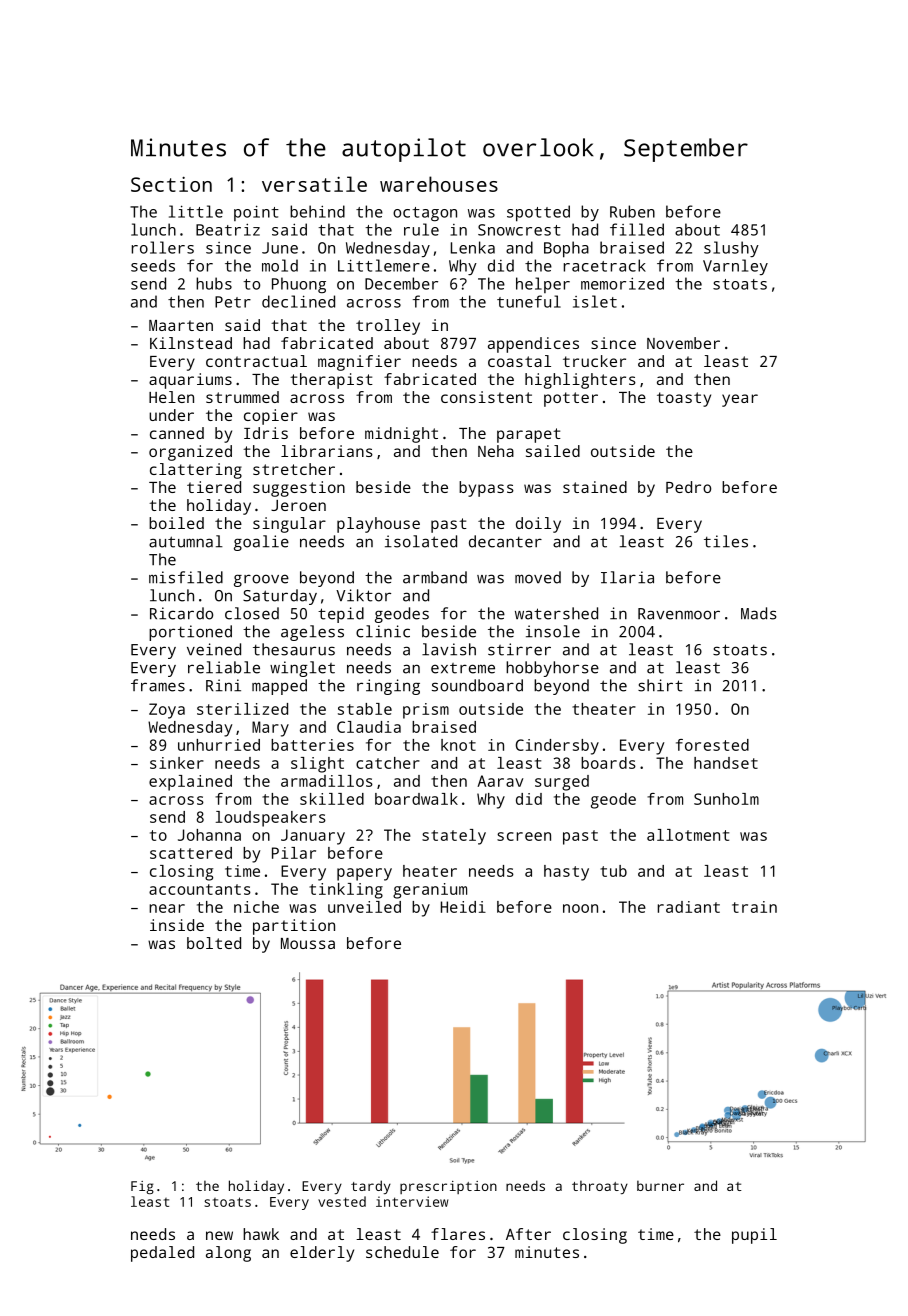  What do you see at coordinates (688, 487) in the image?
I see `Pedro` at bounding box center [688, 487].
